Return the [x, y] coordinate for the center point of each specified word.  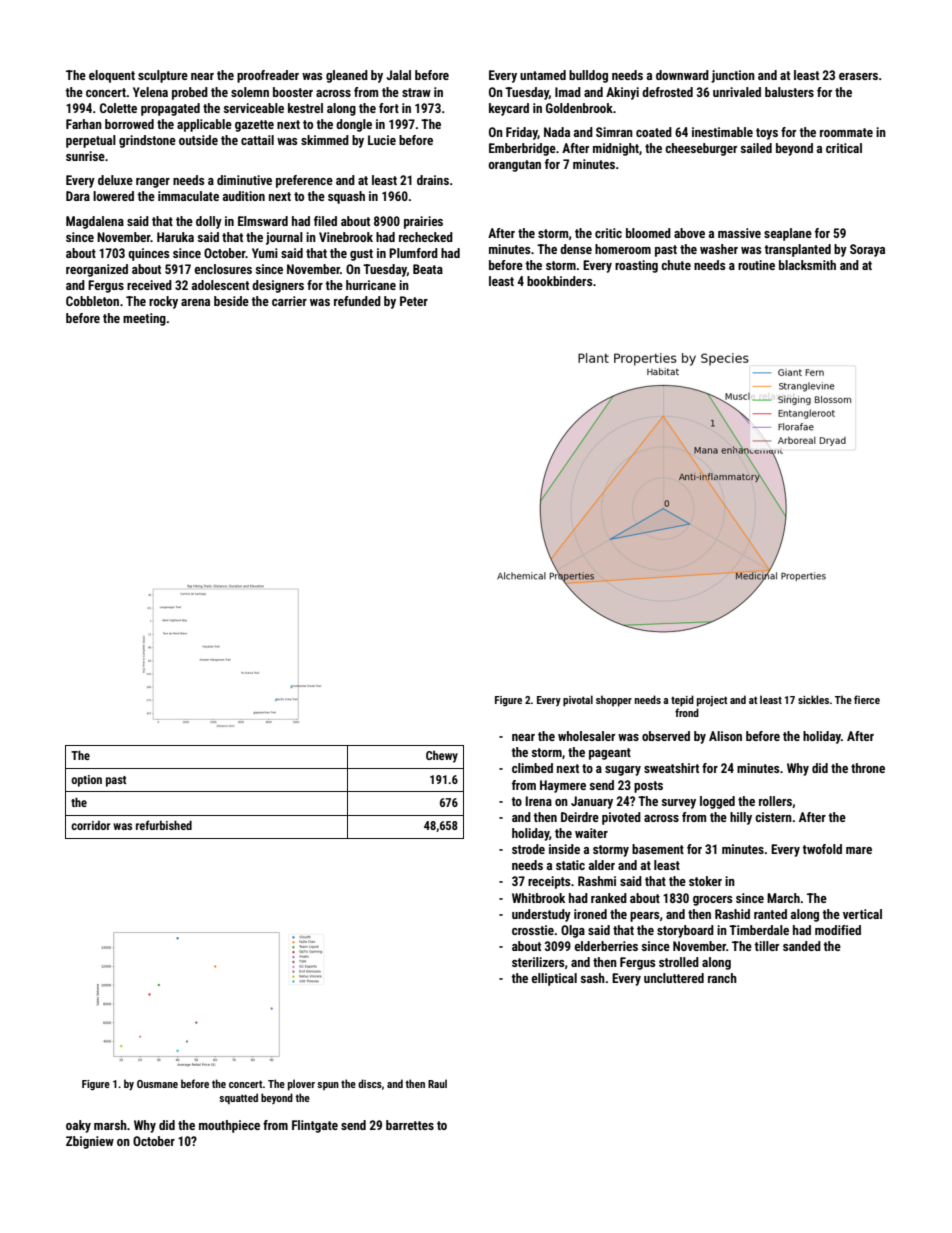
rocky [163, 302]
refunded [357, 301]
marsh [110, 1125]
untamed [543, 75]
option [86, 781]
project [712, 701]
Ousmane [157, 1084]
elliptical [554, 979]
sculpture [163, 76]
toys [767, 134]
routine [756, 265]
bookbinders [559, 281]
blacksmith [807, 265]
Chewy [442, 757]
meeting [144, 319]
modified [838, 930]
